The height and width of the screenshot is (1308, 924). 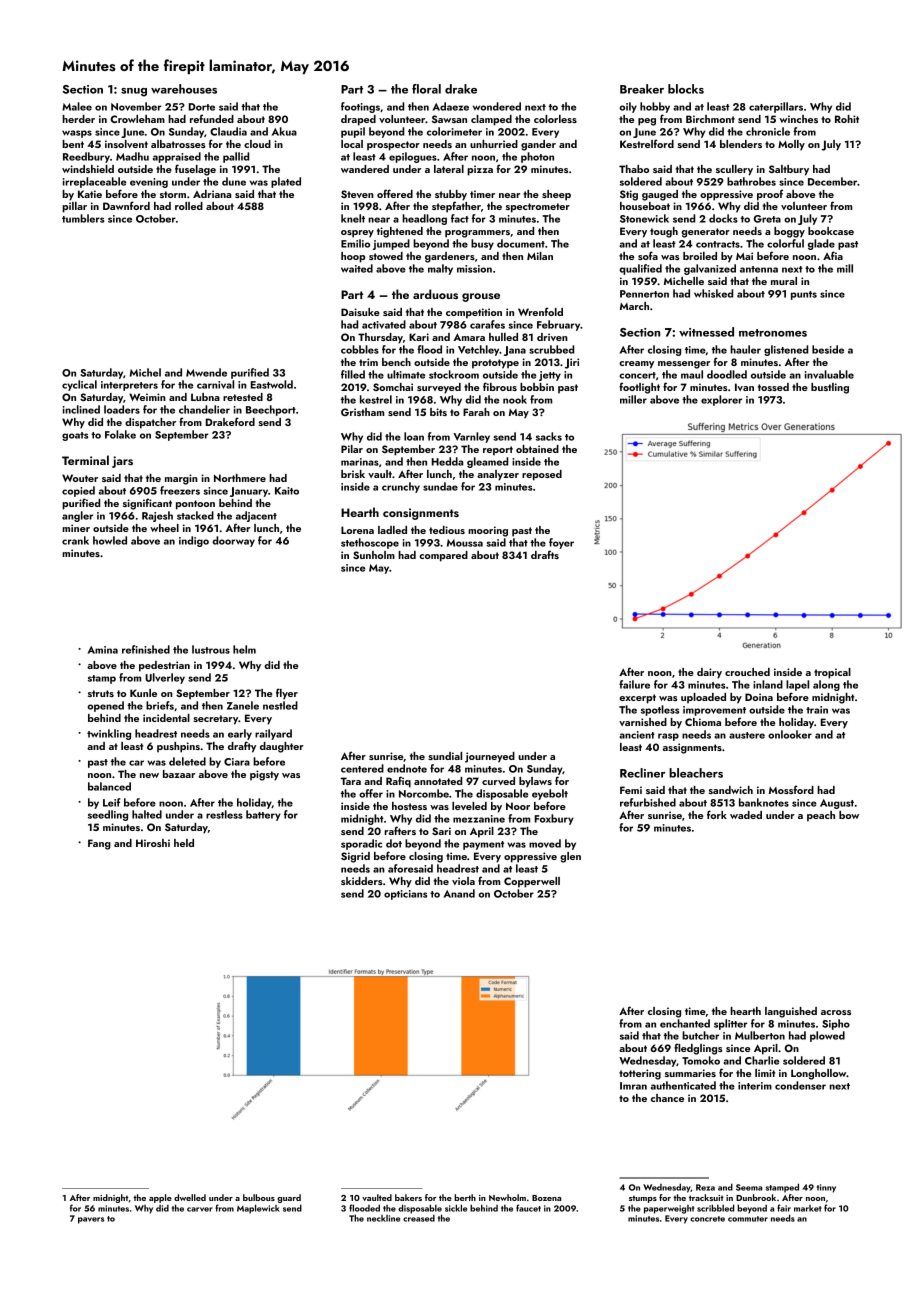 I want to click on mooring, so click(x=488, y=531).
